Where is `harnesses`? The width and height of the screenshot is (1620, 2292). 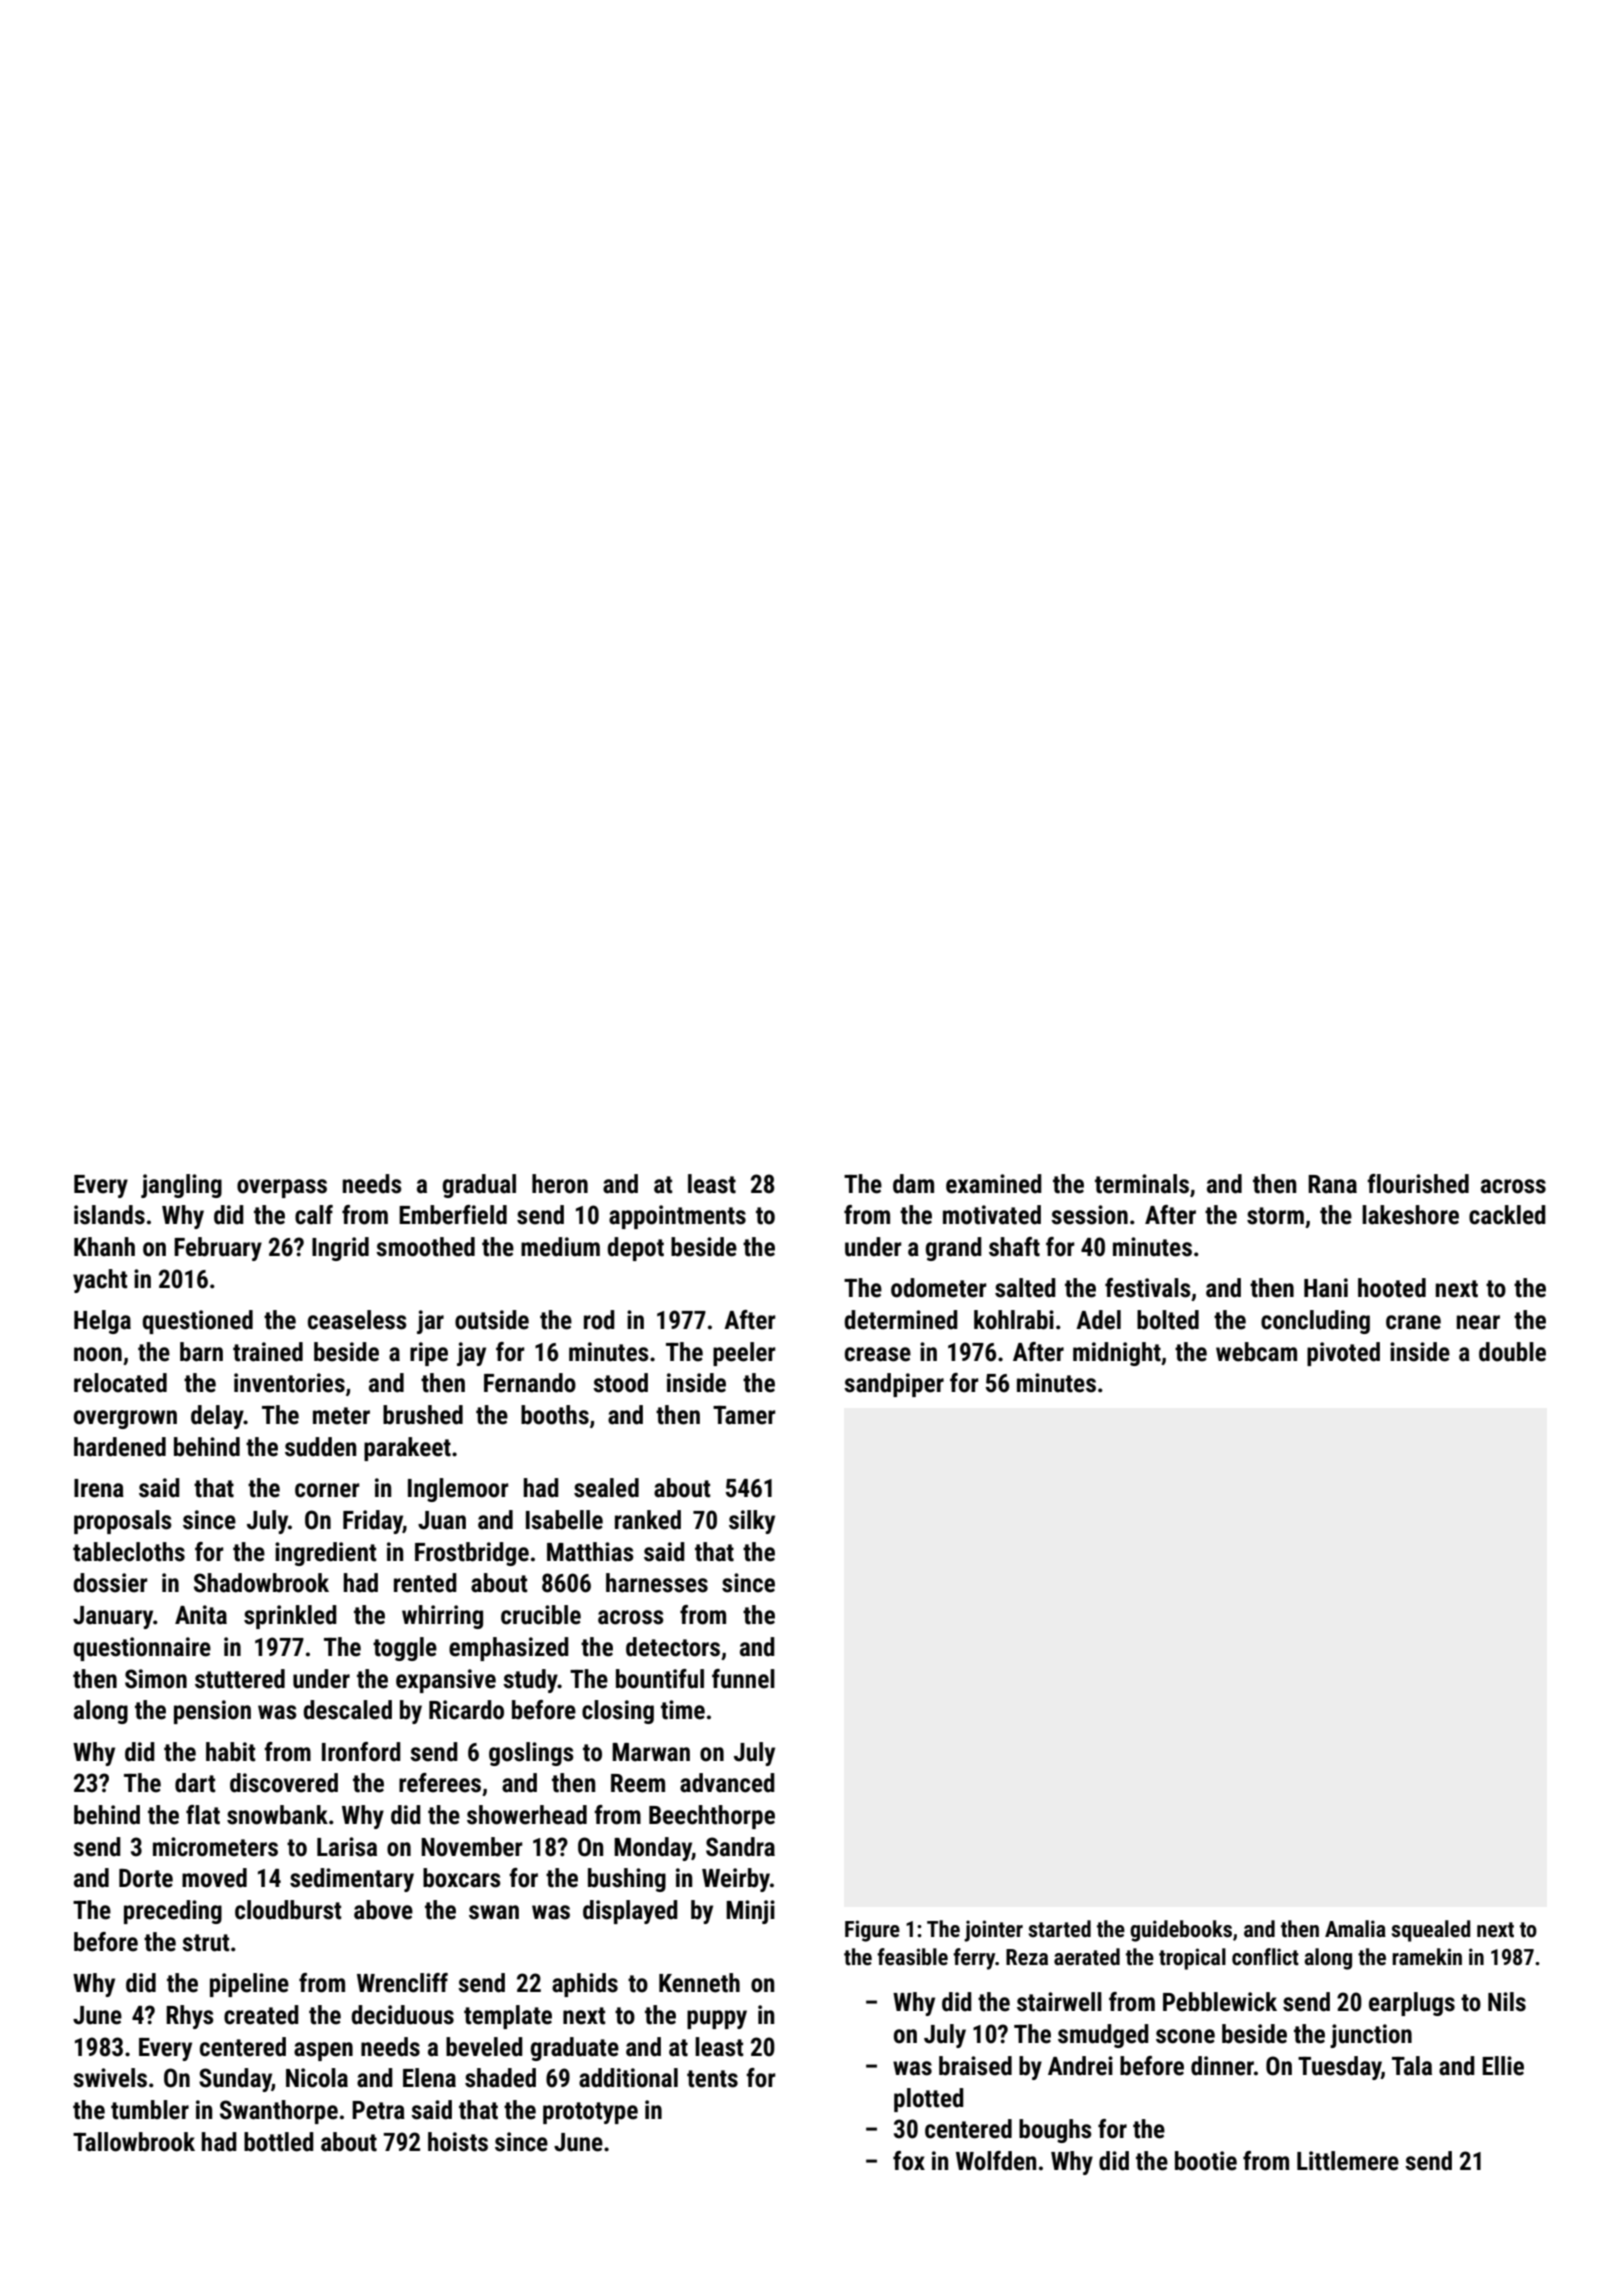
harnesses is located at coordinates (657, 1583).
